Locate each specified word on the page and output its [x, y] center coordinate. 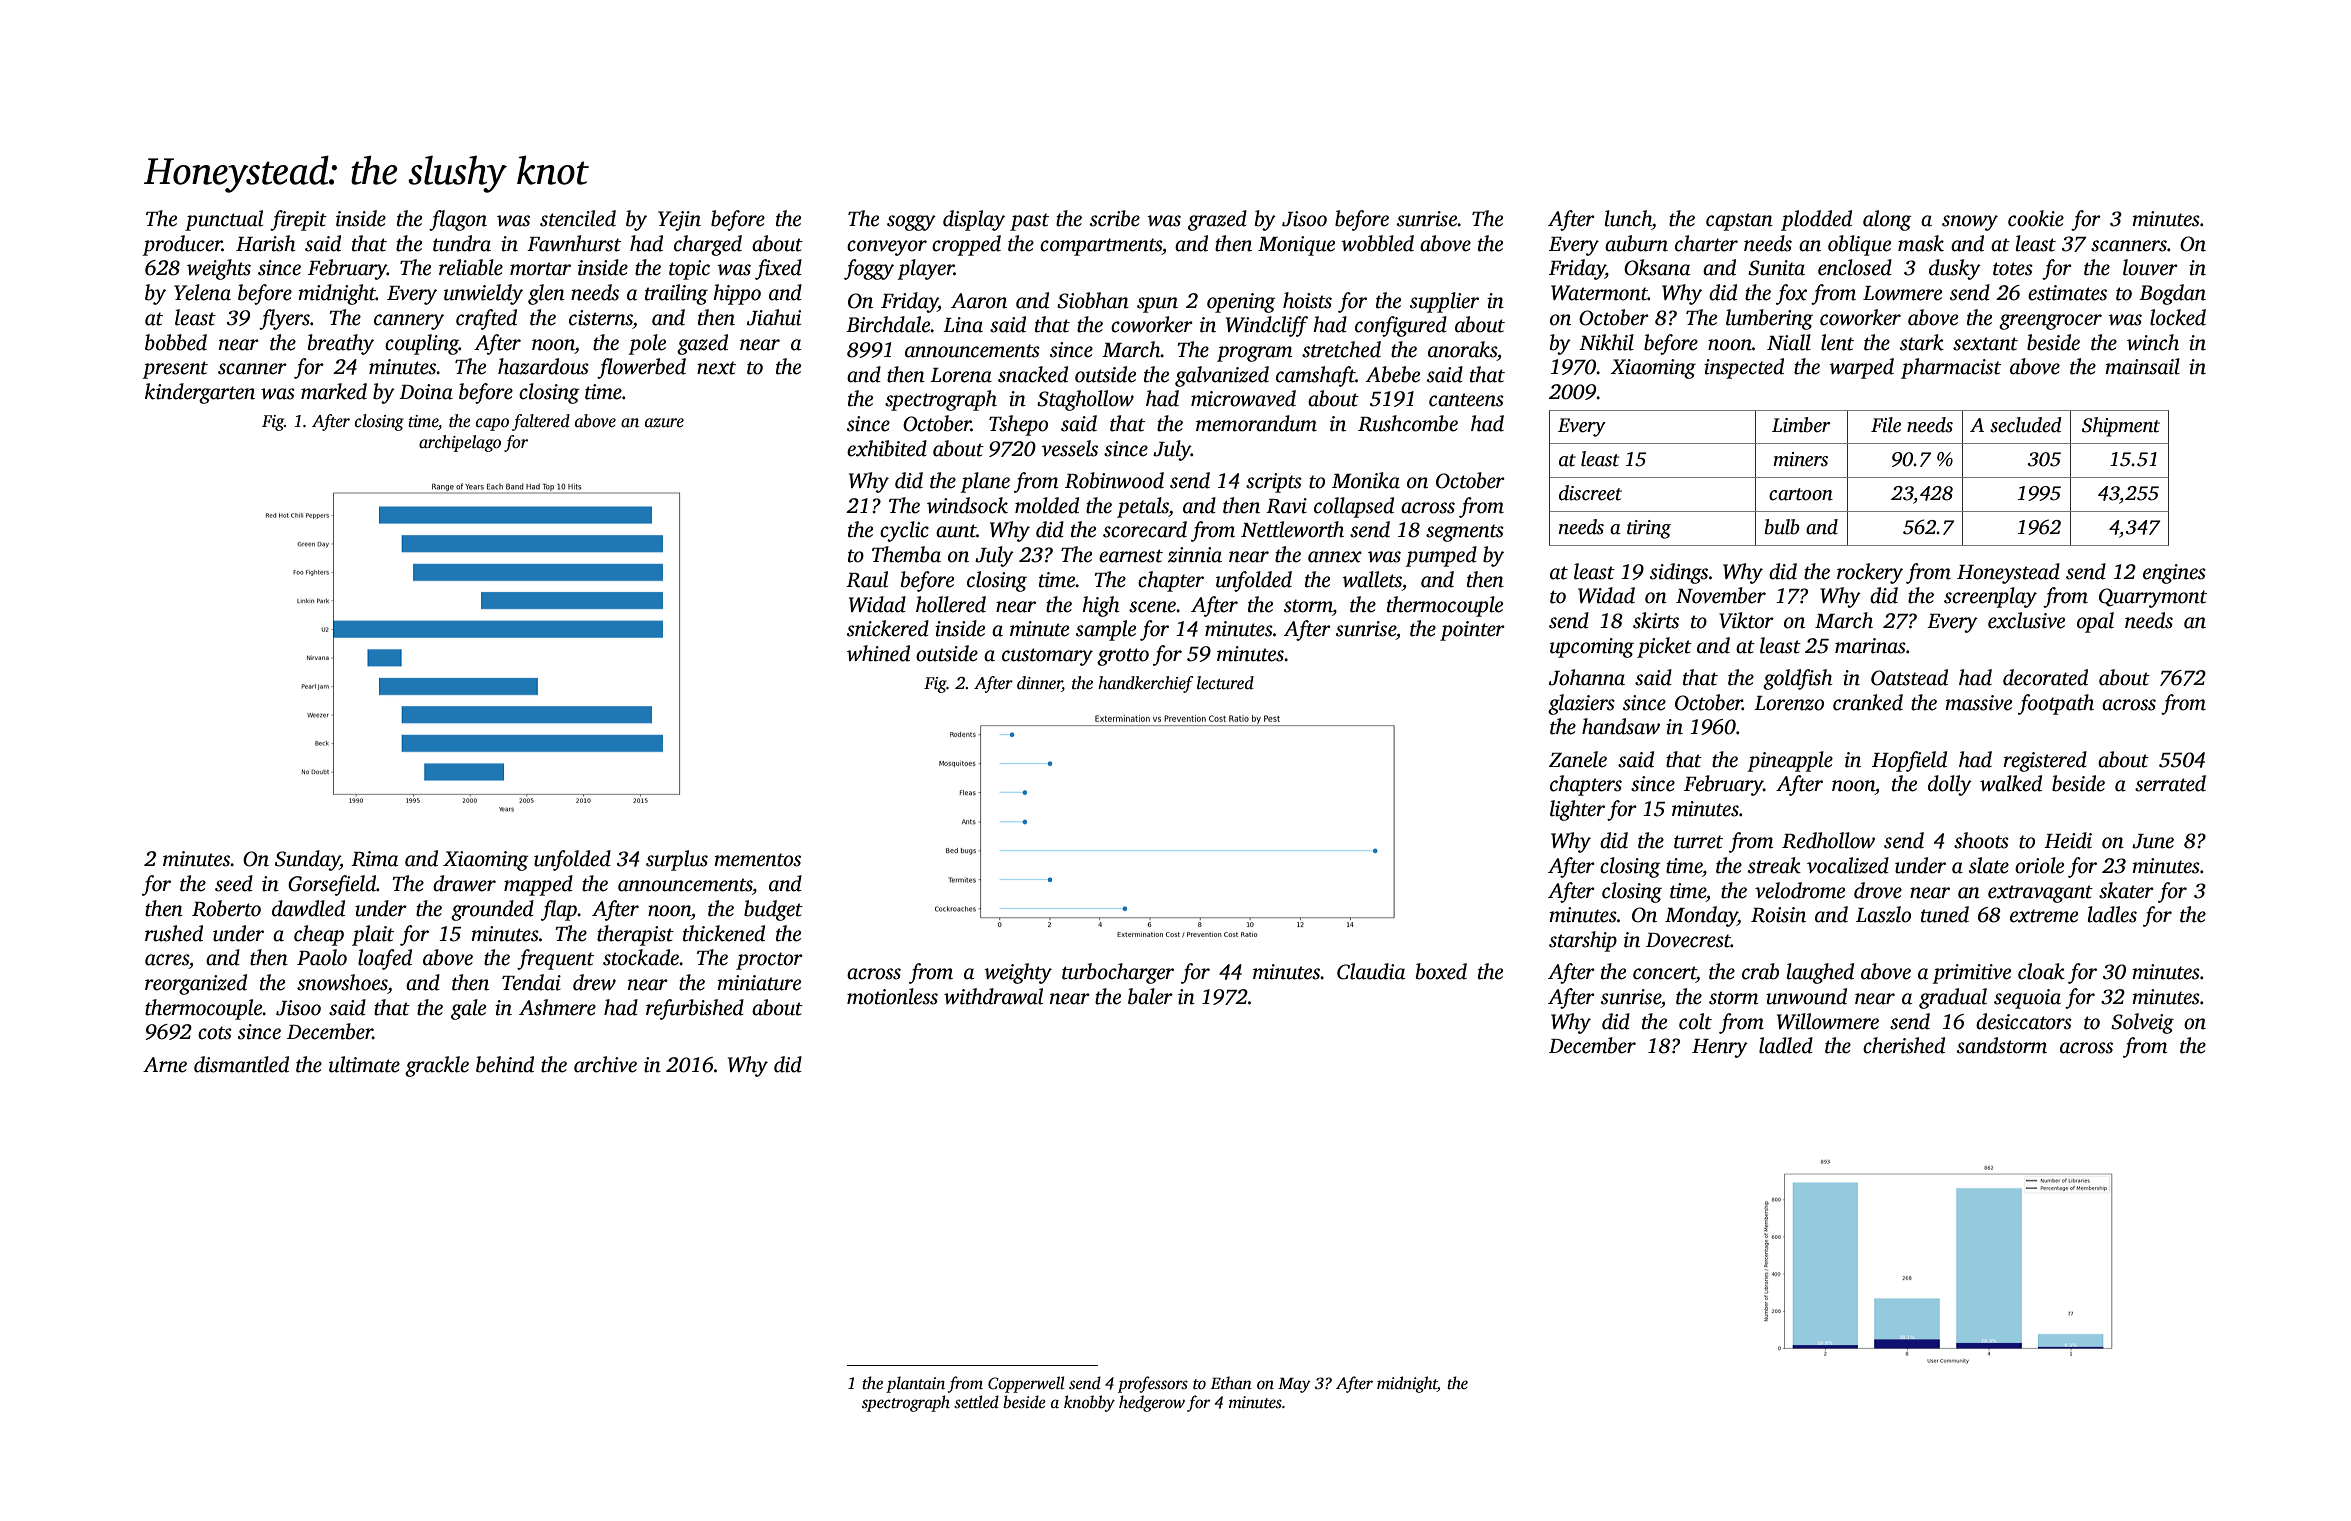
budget [773, 910]
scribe [1115, 218]
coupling [422, 344]
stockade [641, 957]
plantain [915, 1384]
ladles [2112, 914]
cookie [2036, 218]
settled [976, 1402]
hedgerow [1152, 1403]
